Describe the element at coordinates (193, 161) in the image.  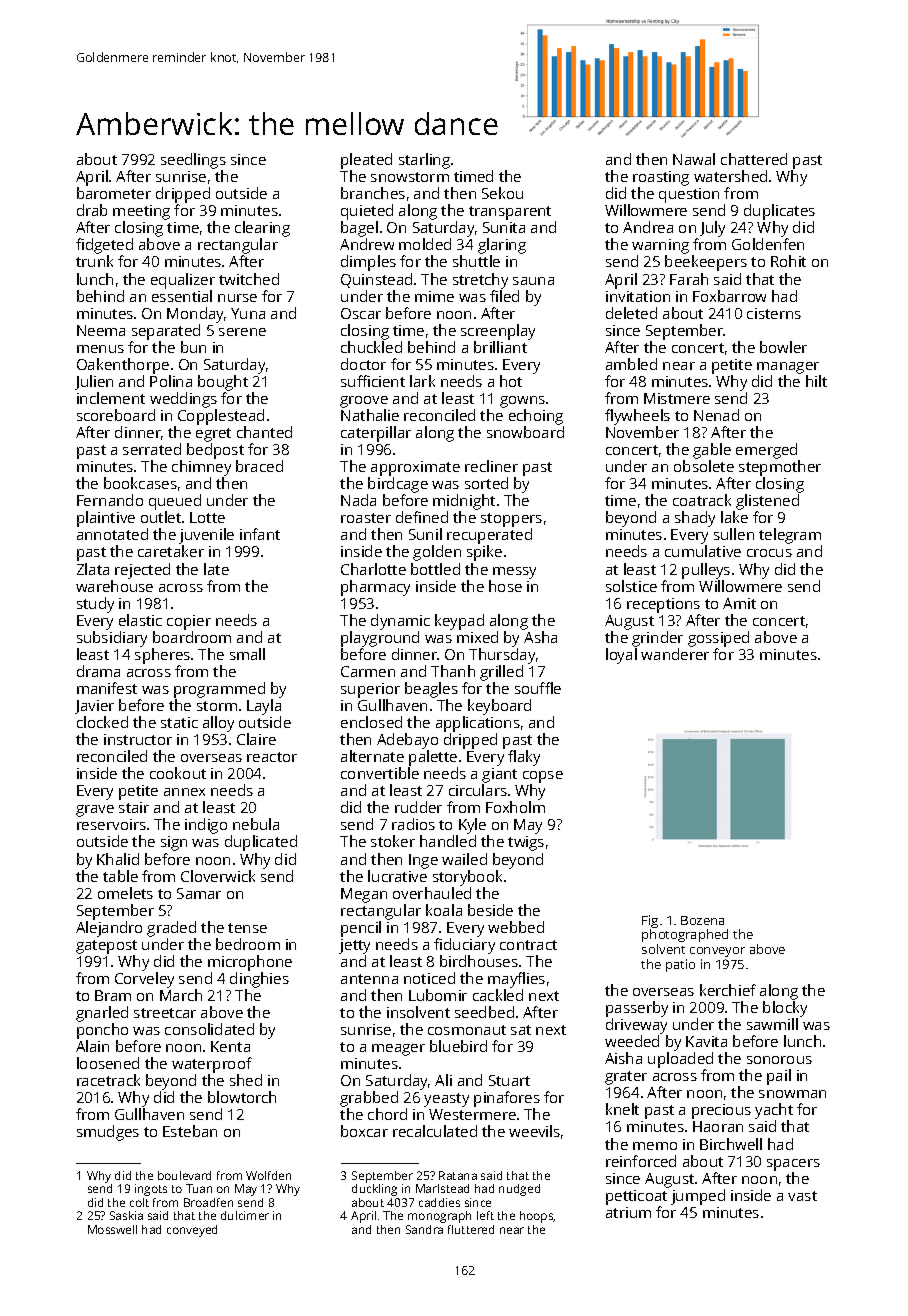
I see `seedlings` at that location.
